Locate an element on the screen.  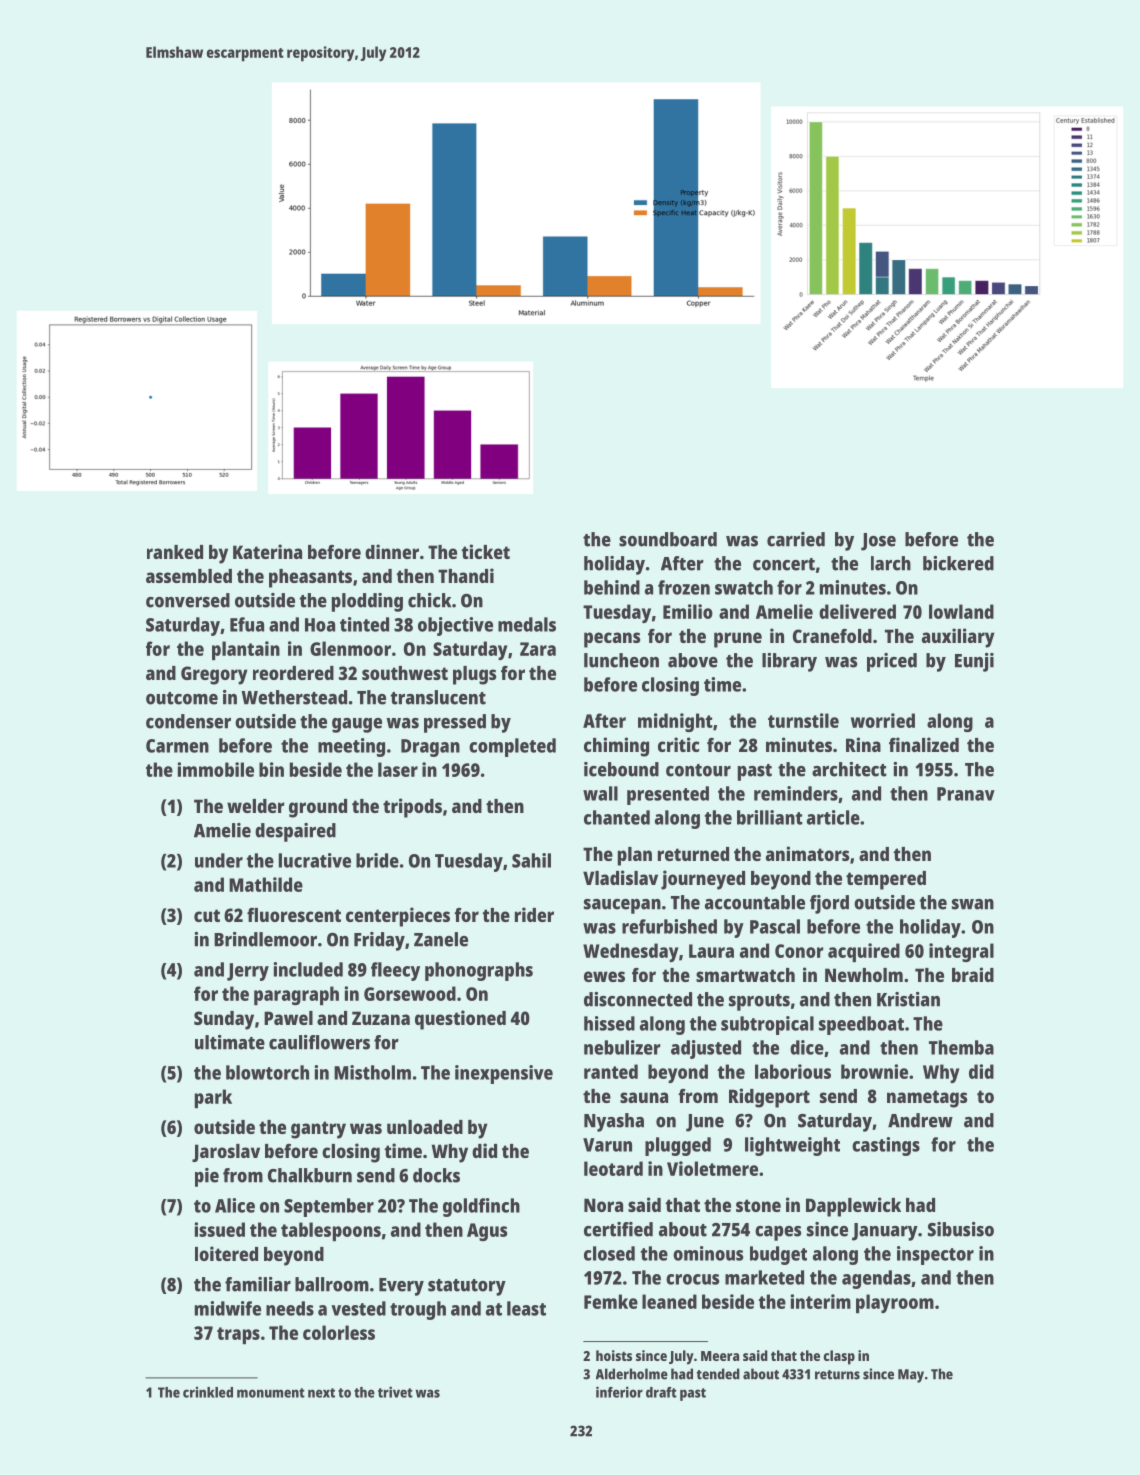
crinkled is located at coordinates (208, 1392).
